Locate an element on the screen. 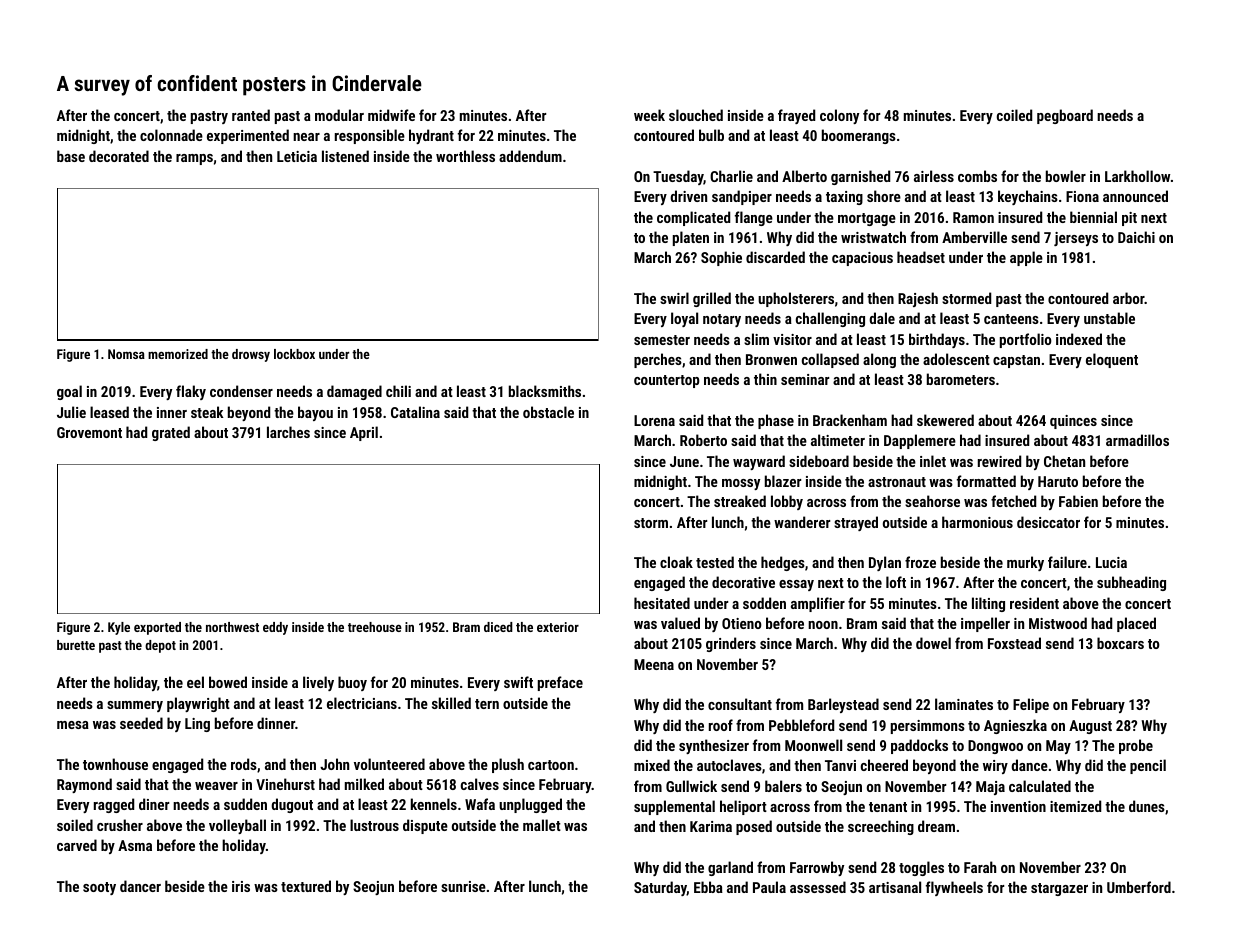 The height and width of the screenshot is (952, 1233). driven is located at coordinates (688, 196).
